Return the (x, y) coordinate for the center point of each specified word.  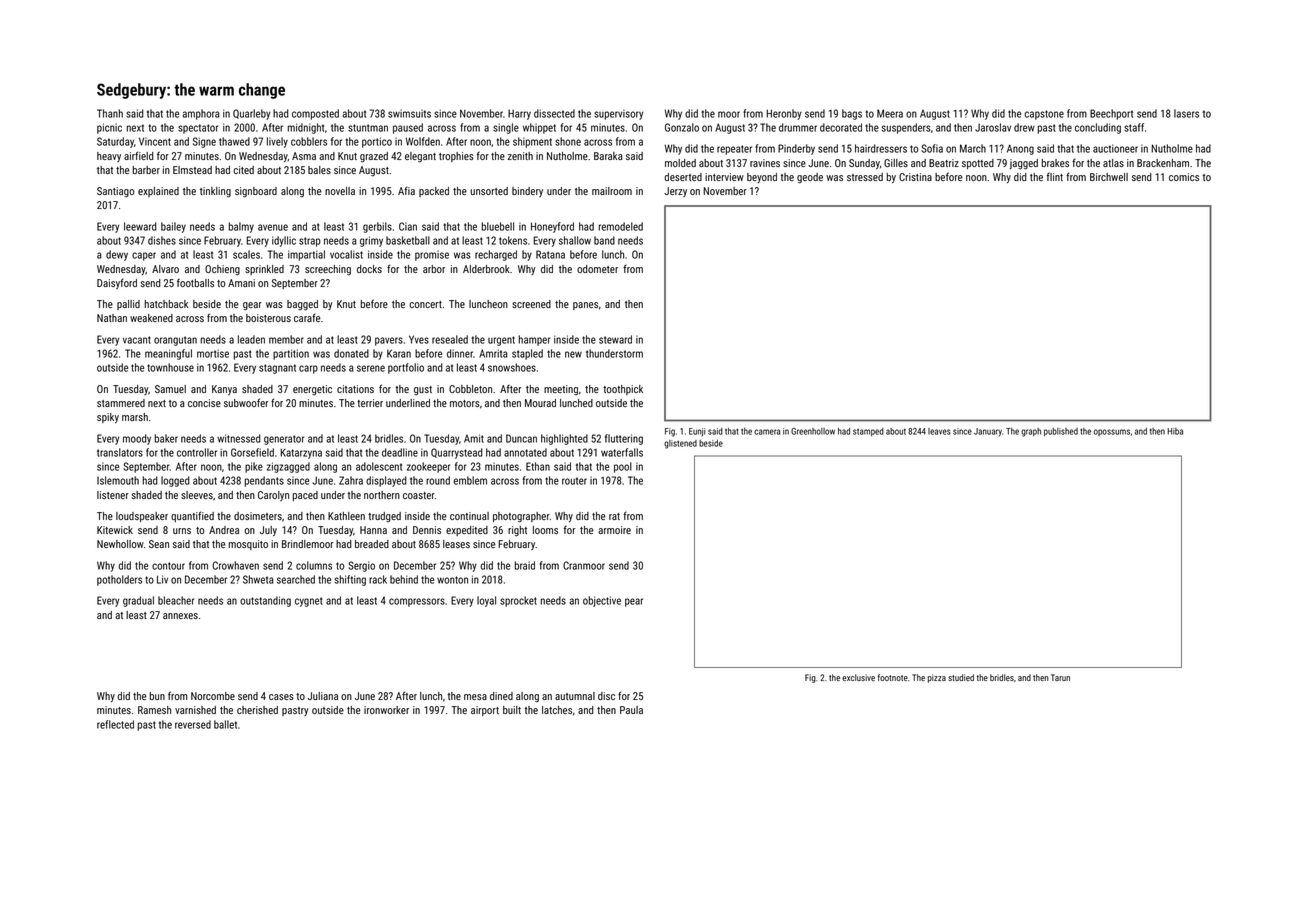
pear (634, 602)
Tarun (1060, 677)
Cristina (915, 177)
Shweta (258, 579)
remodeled (620, 226)
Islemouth (118, 480)
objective (602, 601)
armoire (614, 530)
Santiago (115, 192)
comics (1184, 177)
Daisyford (117, 283)
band (604, 240)
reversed (193, 724)
